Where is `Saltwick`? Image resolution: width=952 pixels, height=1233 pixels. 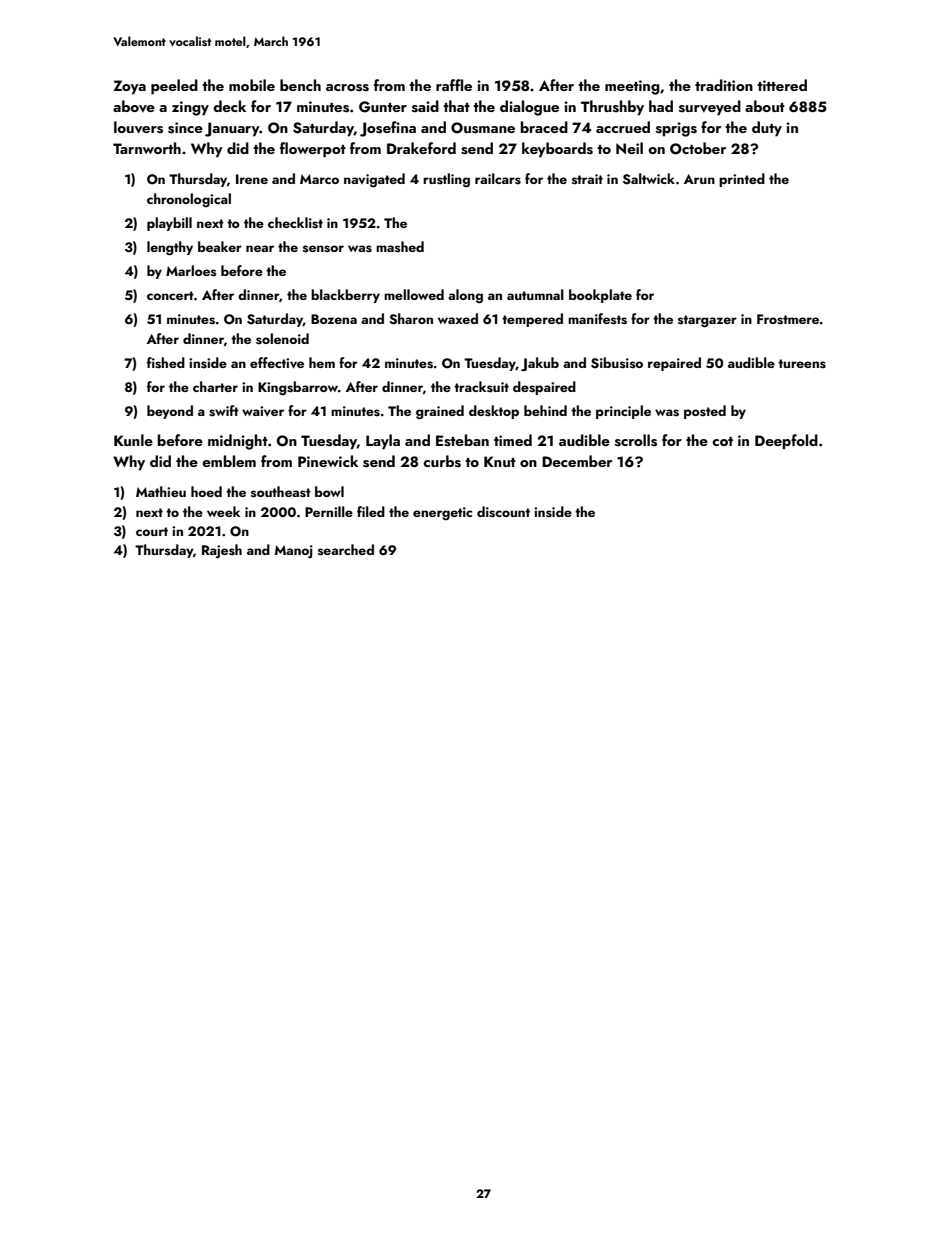
Saltwick is located at coordinates (649, 179).
